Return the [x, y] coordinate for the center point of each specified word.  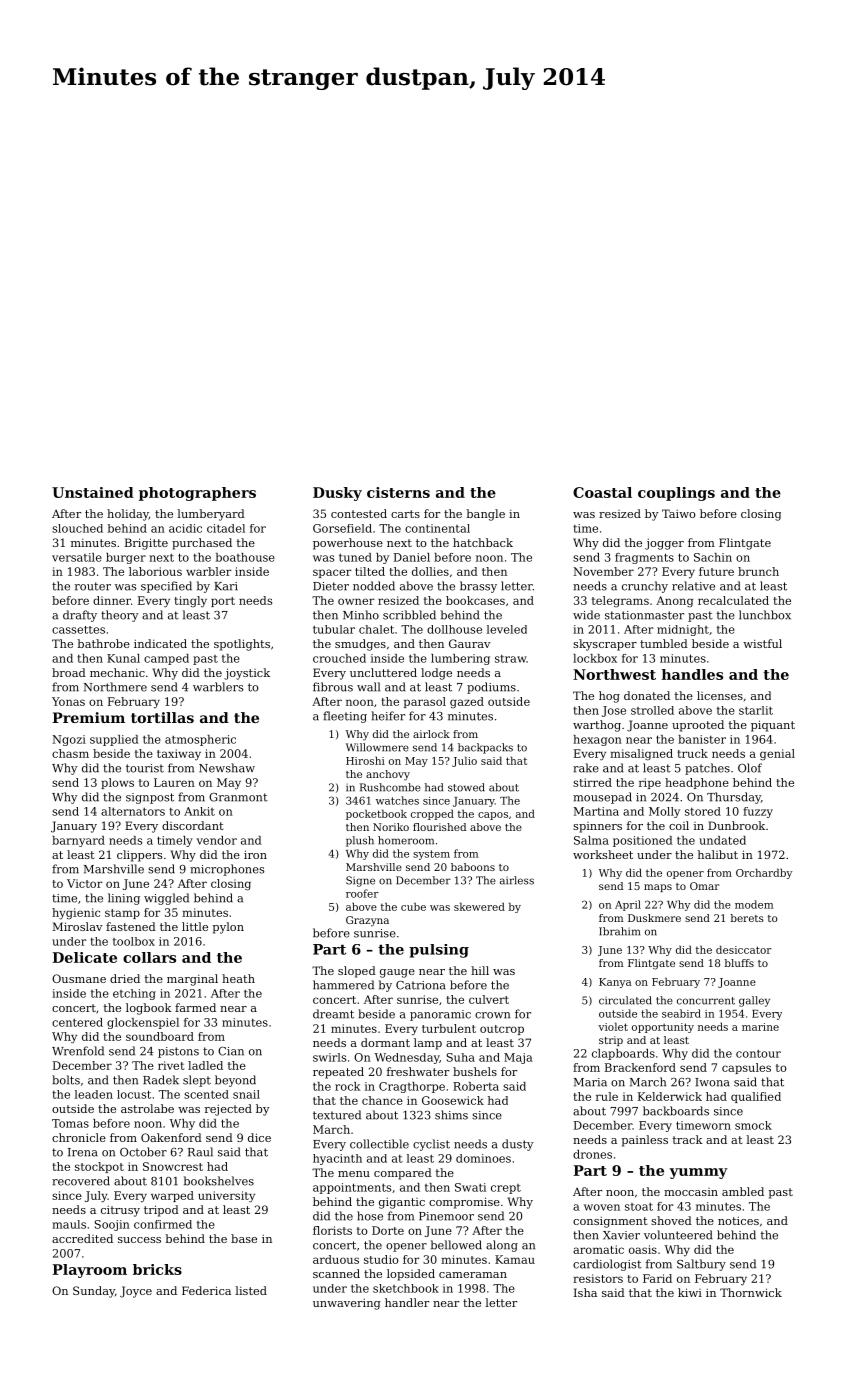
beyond [235, 1081]
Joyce [136, 1292]
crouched [339, 658]
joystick [247, 674]
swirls [329, 1057]
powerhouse [348, 544]
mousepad [602, 798]
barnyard [78, 841]
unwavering [347, 1304]
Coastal [602, 492]
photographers [197, 494]
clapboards [623, 1054]
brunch [758, 571]
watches [397, 800]
